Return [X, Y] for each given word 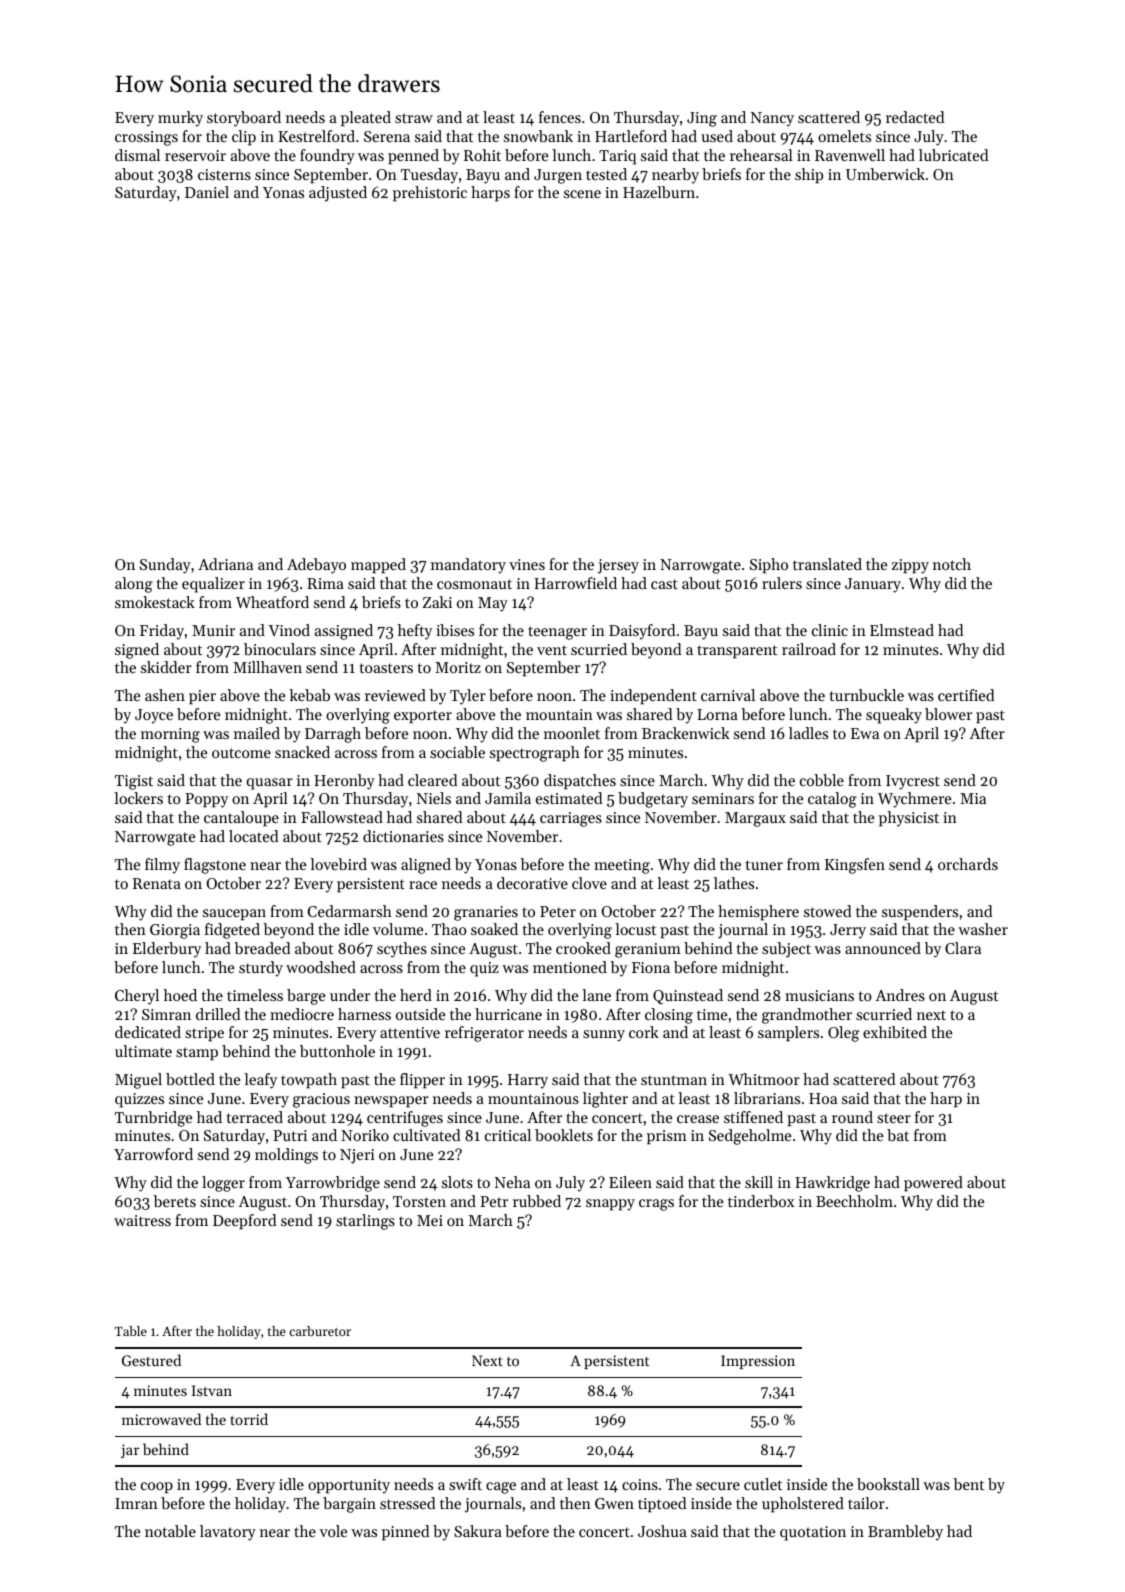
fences [560, 117]
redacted [915, 117]
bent [968, 1484]
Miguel [138, 1081]
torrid [249, 1419]
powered [933, 1184]
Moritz [458, 667]
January [873, 585]
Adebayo [316, 566]
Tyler [468, 697]
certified [966, 695]
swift [465, 1484]
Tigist [134, 782]
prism [667, 1137]
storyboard [244, 119]
